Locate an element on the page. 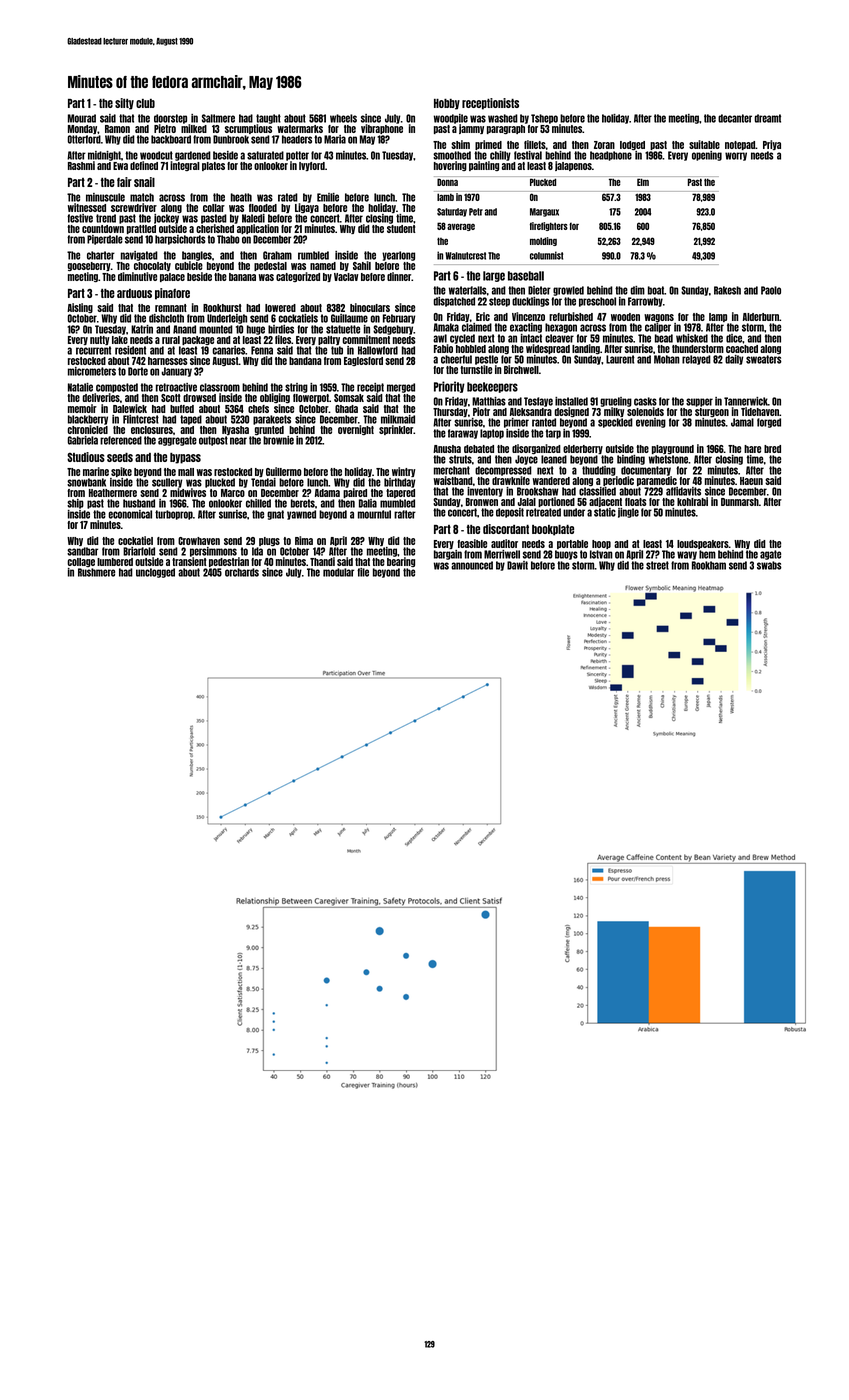 The height and width of the document is (1400, 849). Somsak is located at coordinates (349, 398).
